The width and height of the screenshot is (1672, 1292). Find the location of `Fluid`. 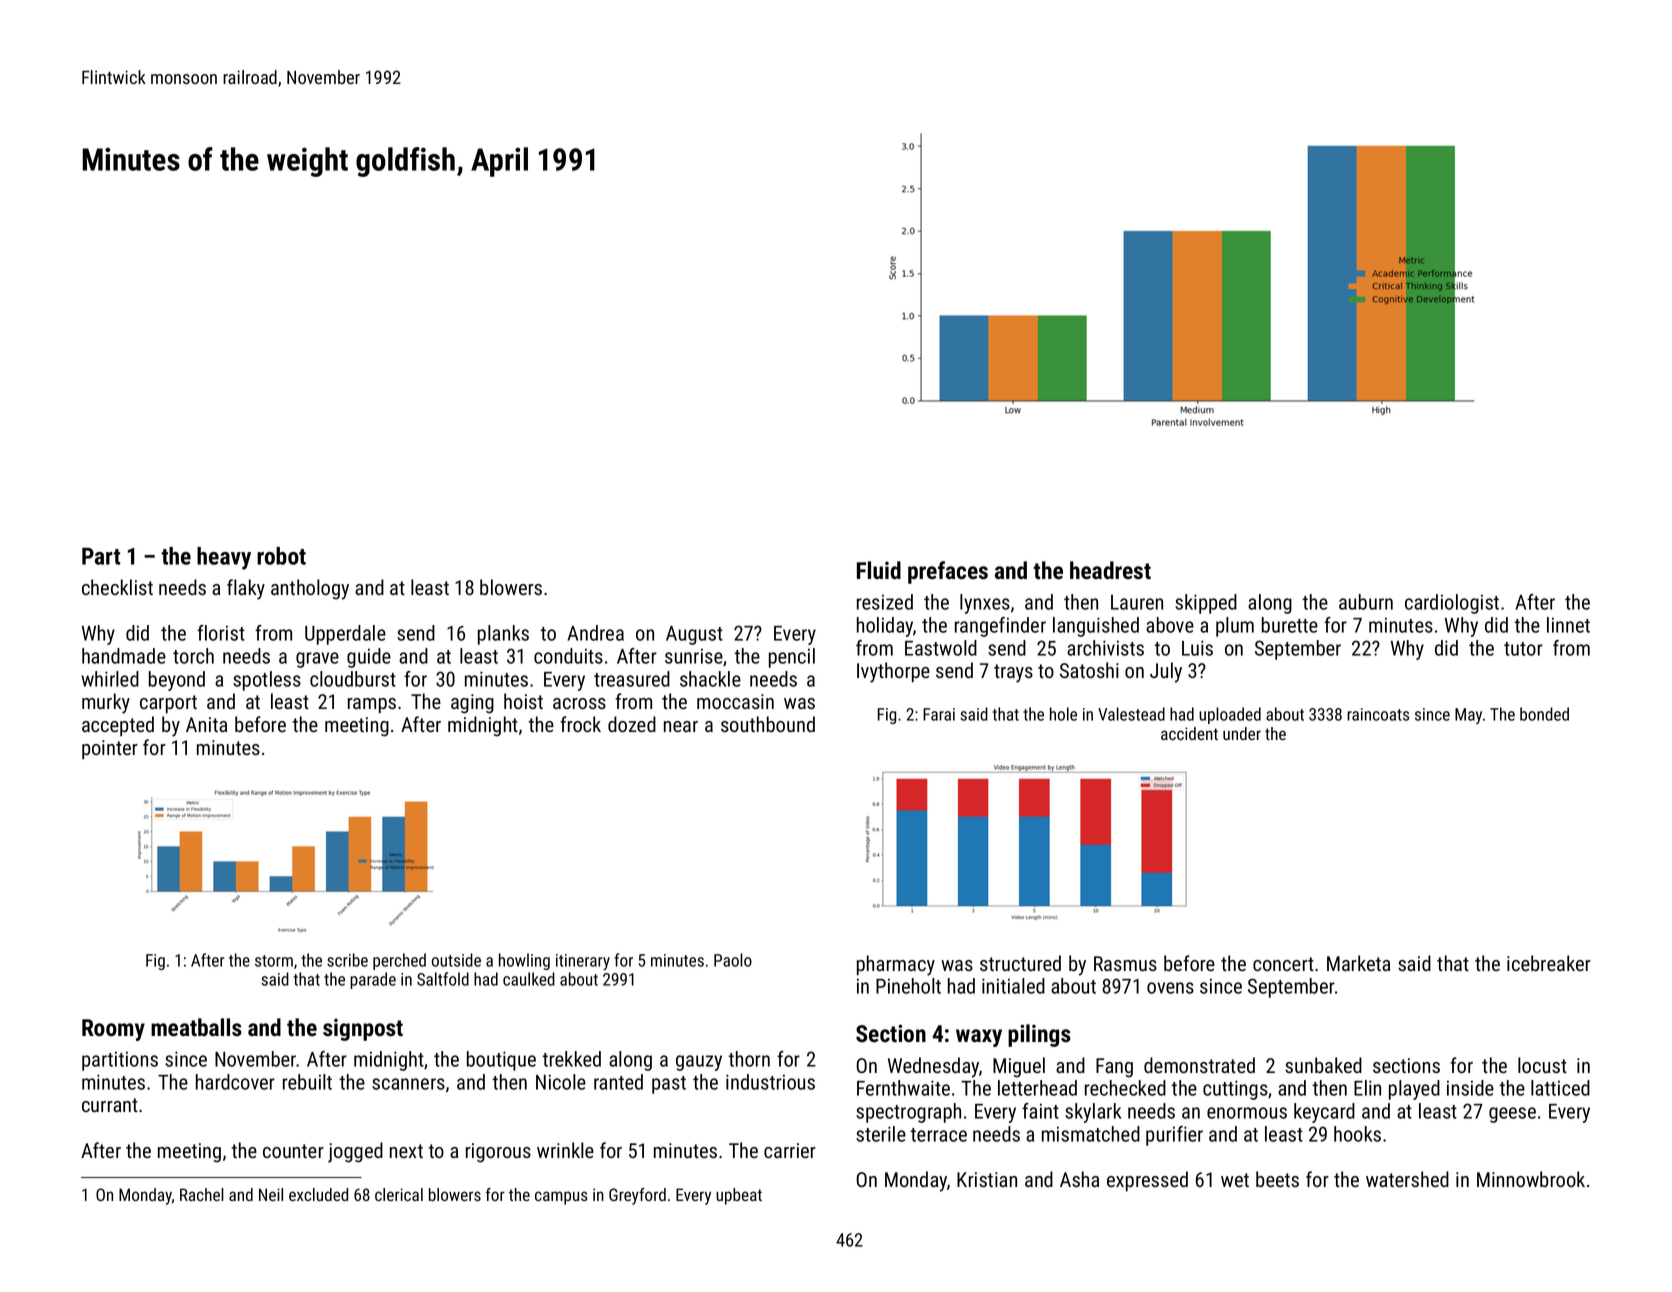

Fluid is located at coordinates (879, 570).
